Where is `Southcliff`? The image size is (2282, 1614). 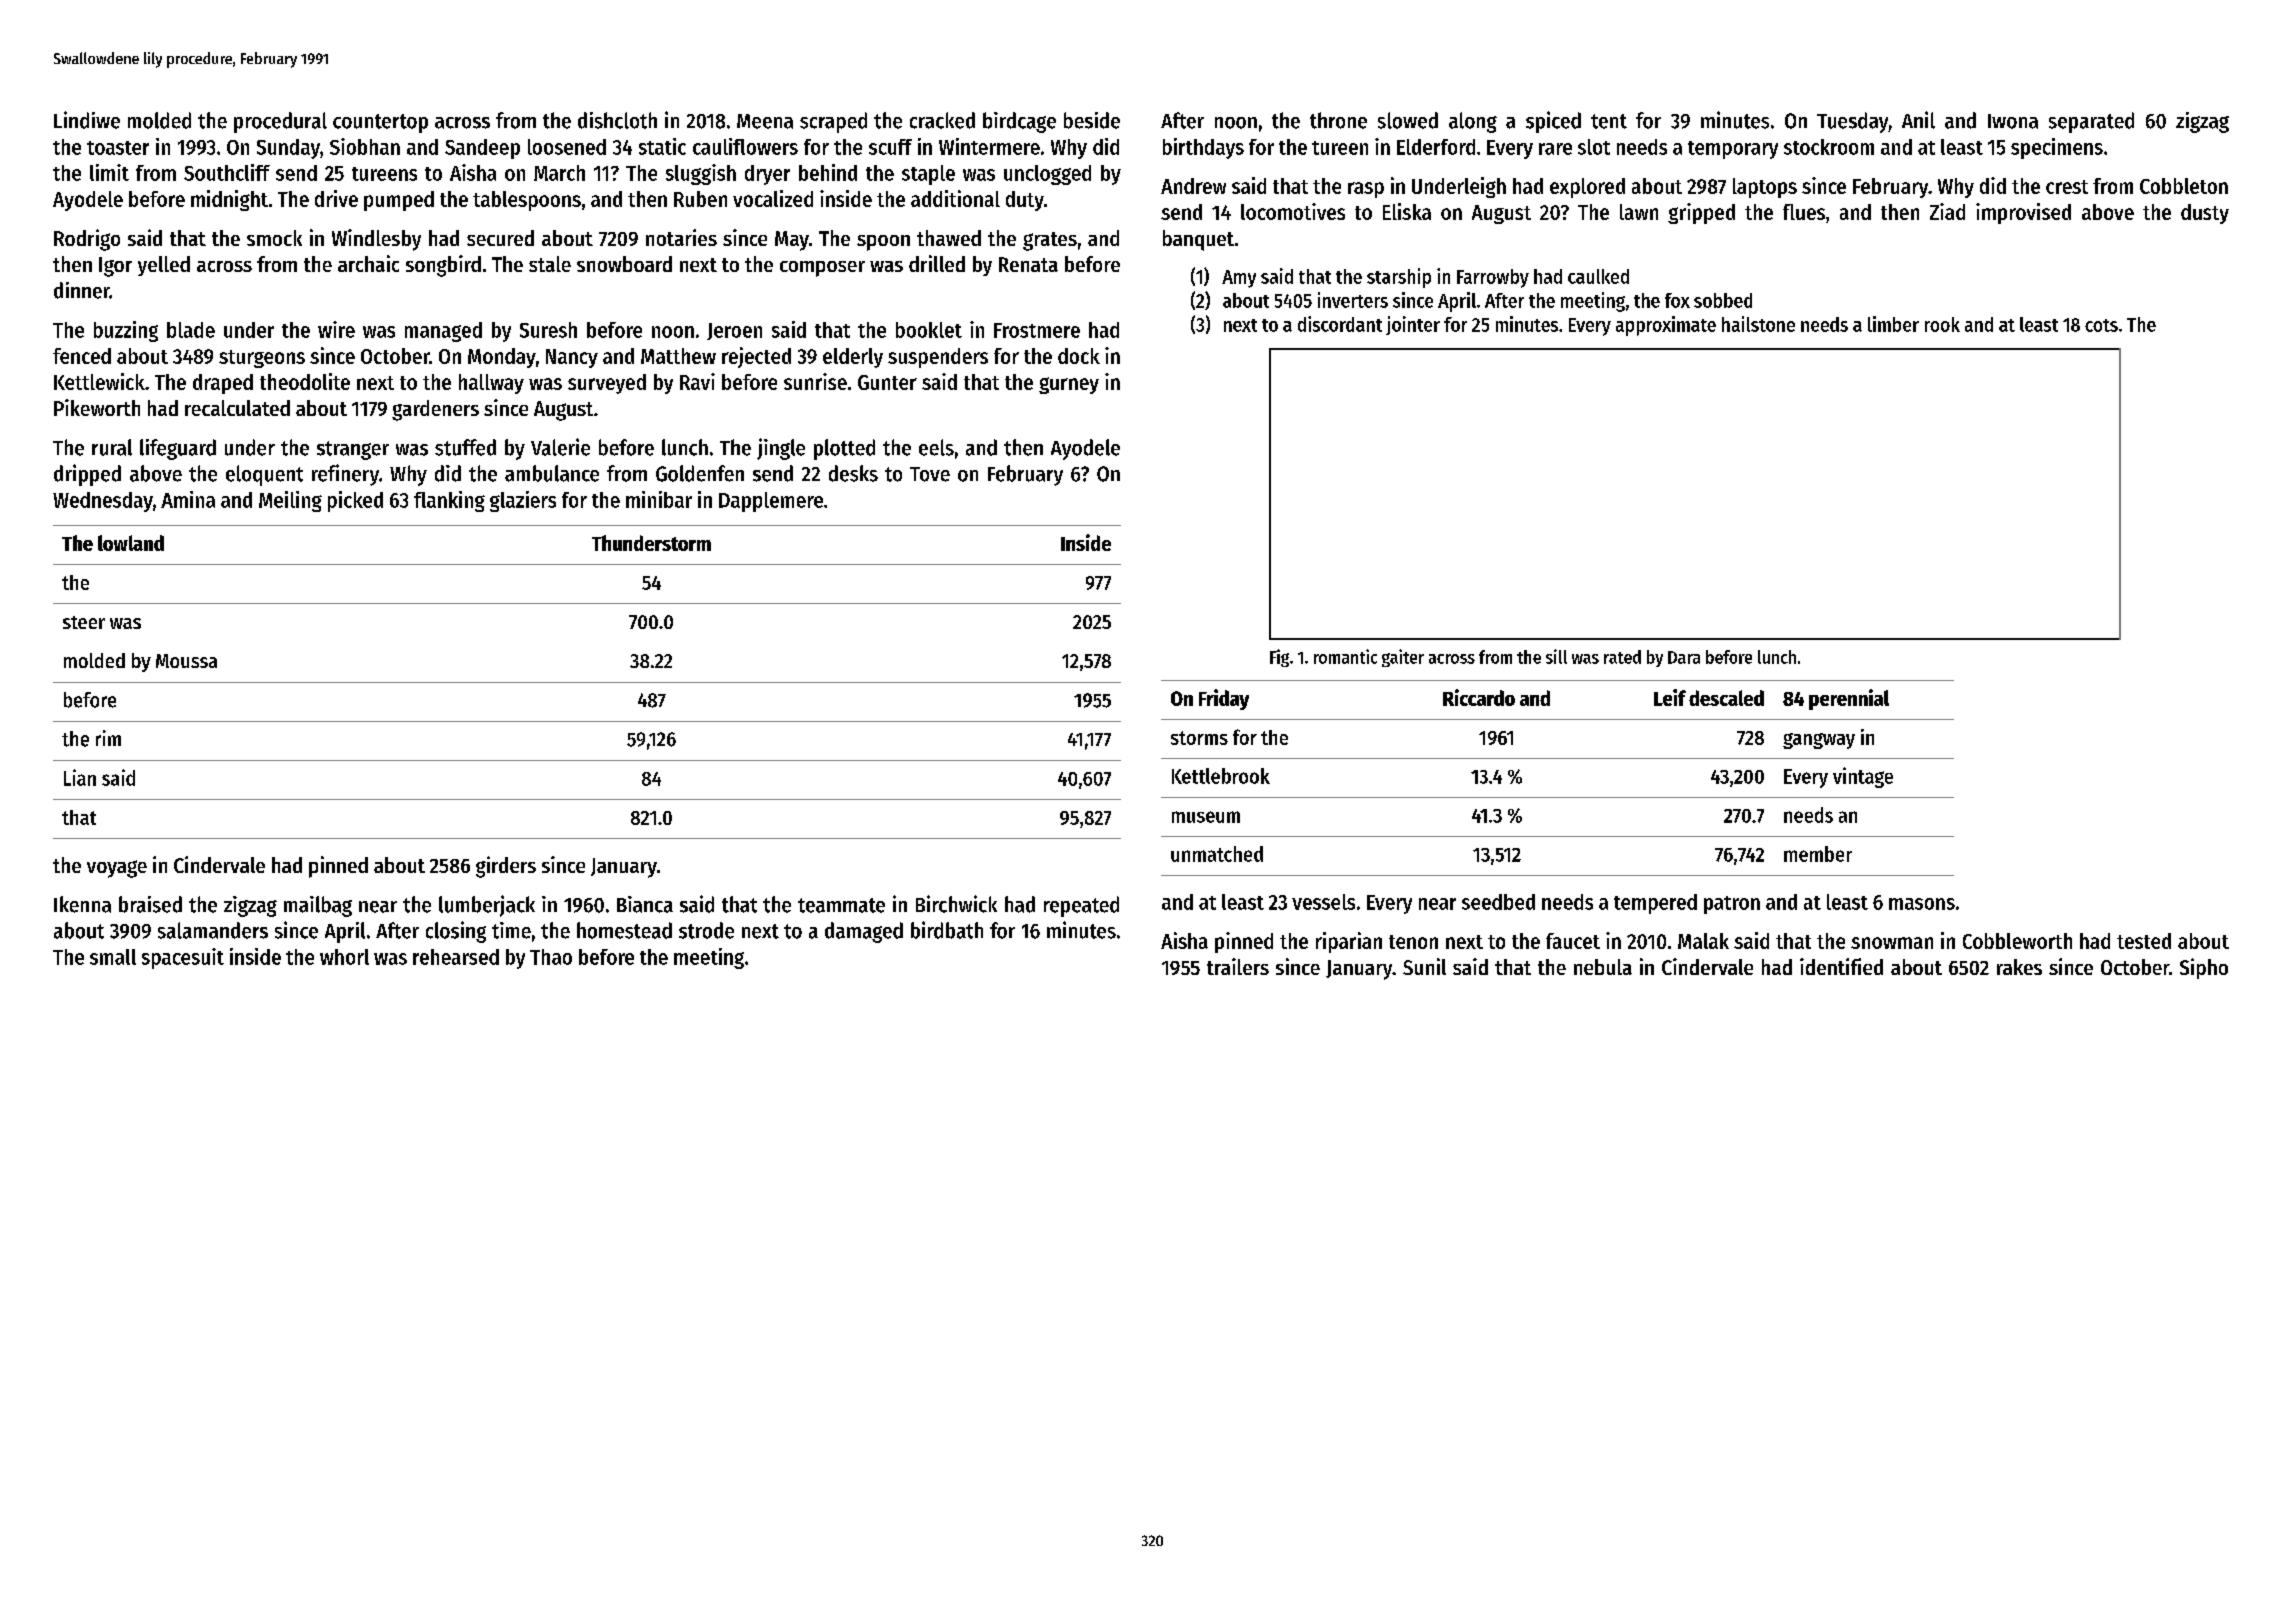
Southcliff is located at coordinates (227, 172).
